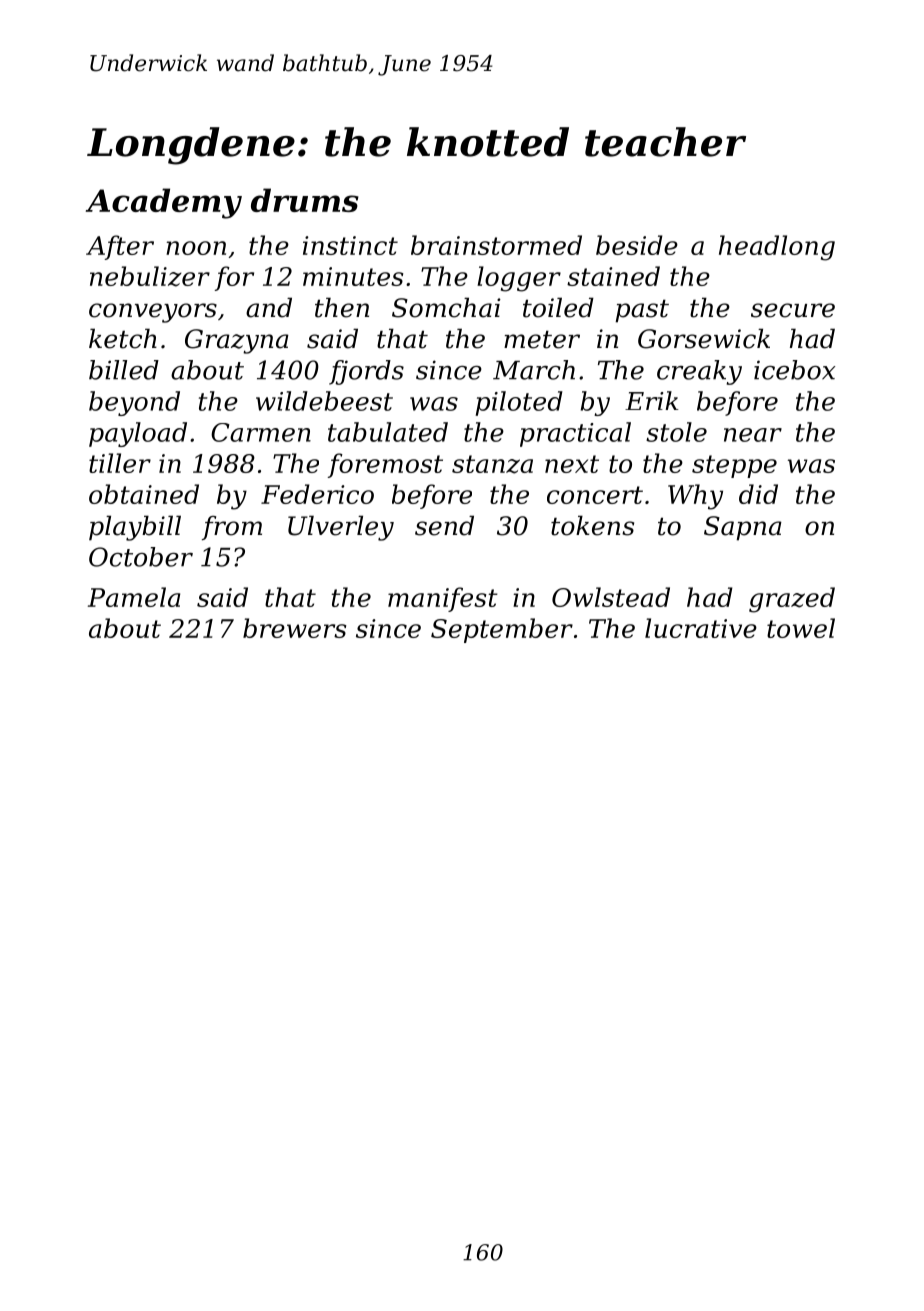 Image resolution: width=924 pixels, height=1311 pixels. What do you see at coordinates (366, 372) in the screenshot?
I see `fjords` at bounding box center [366, 372].
